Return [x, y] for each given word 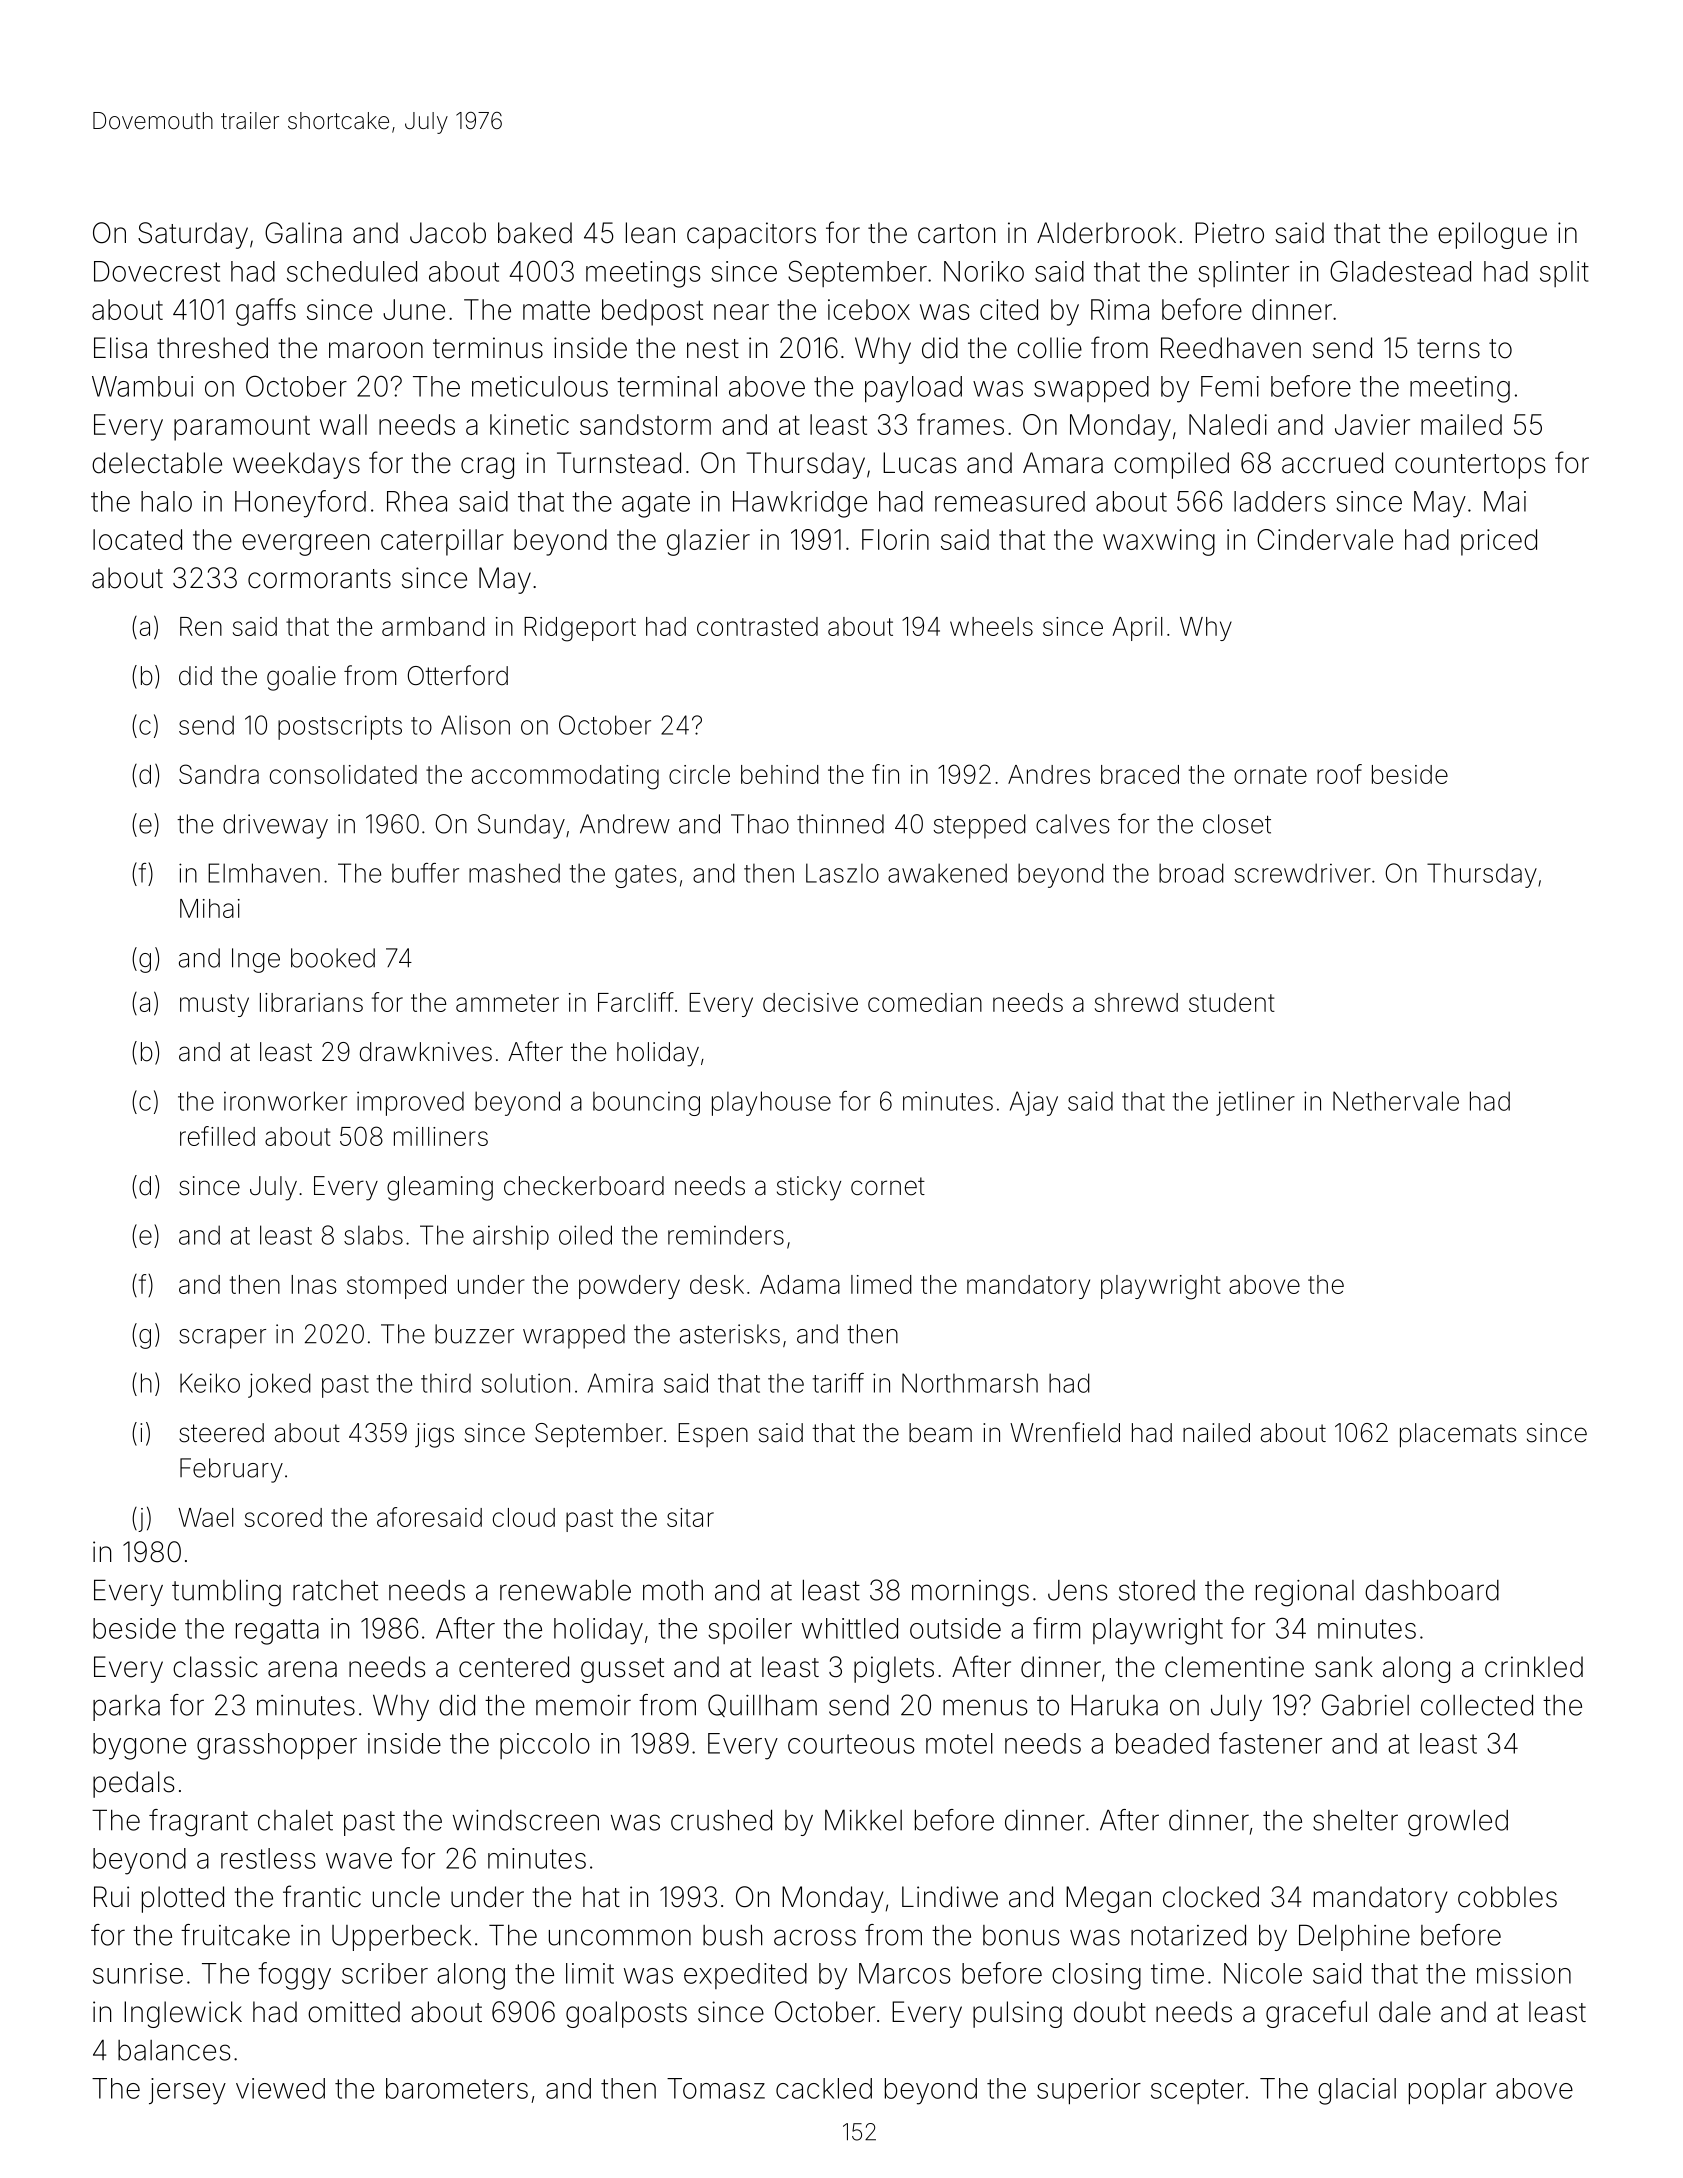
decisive [810, 1002]
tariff [838, 1383]
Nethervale [1396, 1101]
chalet [295, 1820]
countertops [1470, 466]
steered [221, 1433]
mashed [514, 873]
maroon [376, 350]
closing [1096, 1976]
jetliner [1255, 1103]
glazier [708, 542]
